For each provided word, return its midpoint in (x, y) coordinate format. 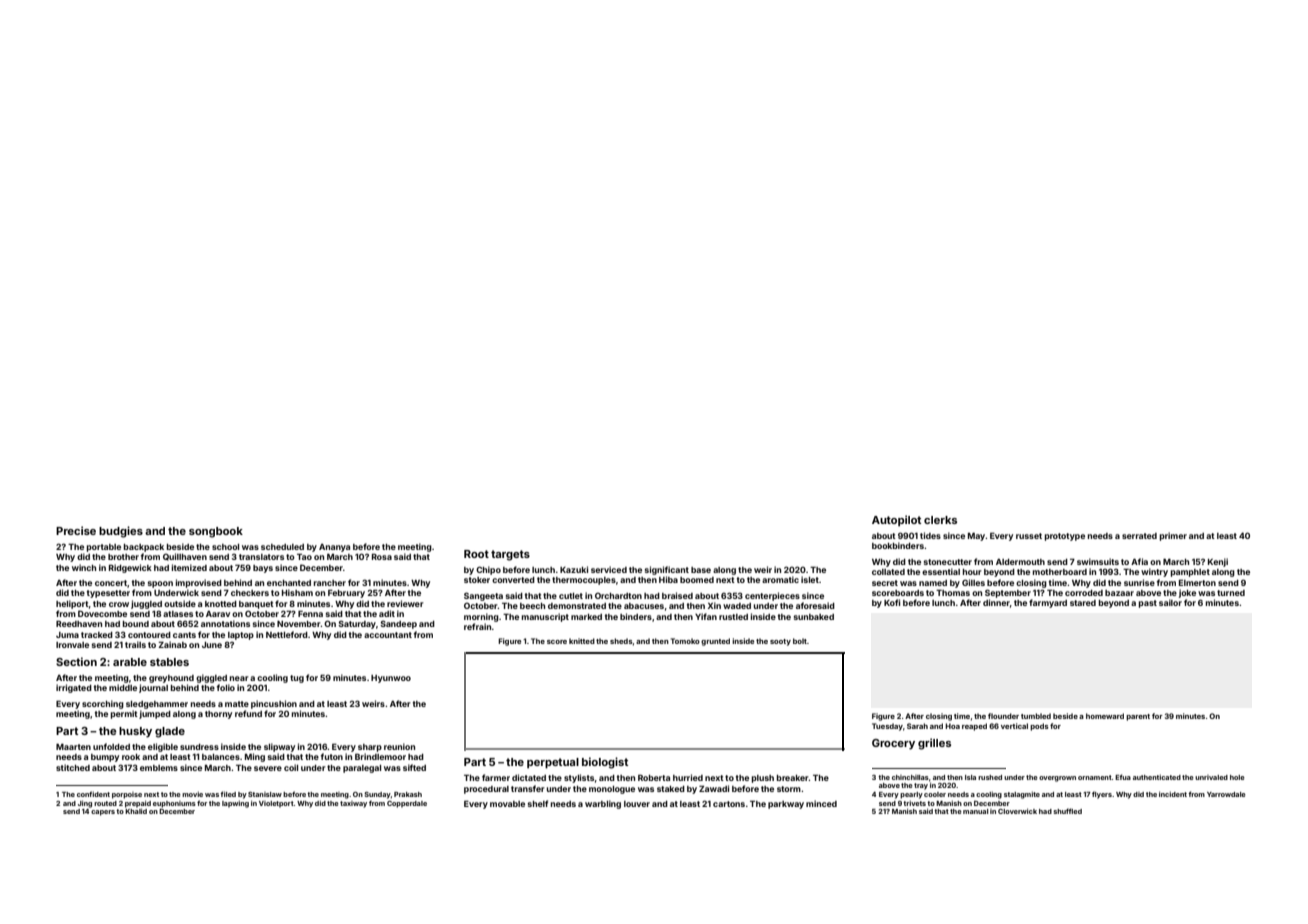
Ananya (334, 548)
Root (476, 554)
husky (135, 732)
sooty (780, 642)
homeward (1105, 716)
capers (103, 813)
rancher (330, 583)
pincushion (274, 704)
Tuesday (887, 727)
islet (810, 579)
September (1008, 593)
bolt (800, 641)
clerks (940, 520)
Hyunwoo (391, 679)
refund (248, 713)
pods (1039, 727)
